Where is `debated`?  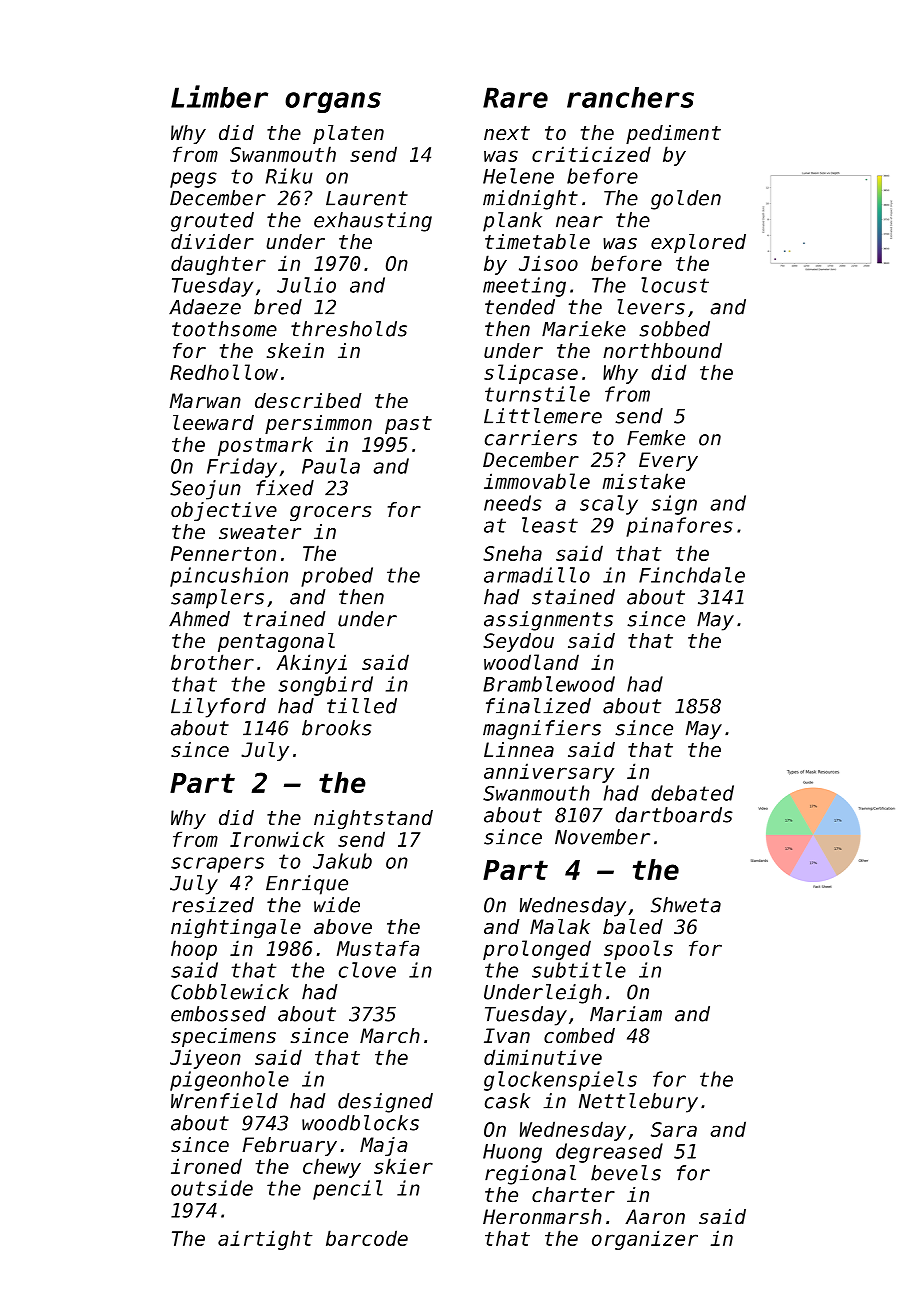
debated is located at coordinates (692, 793).
